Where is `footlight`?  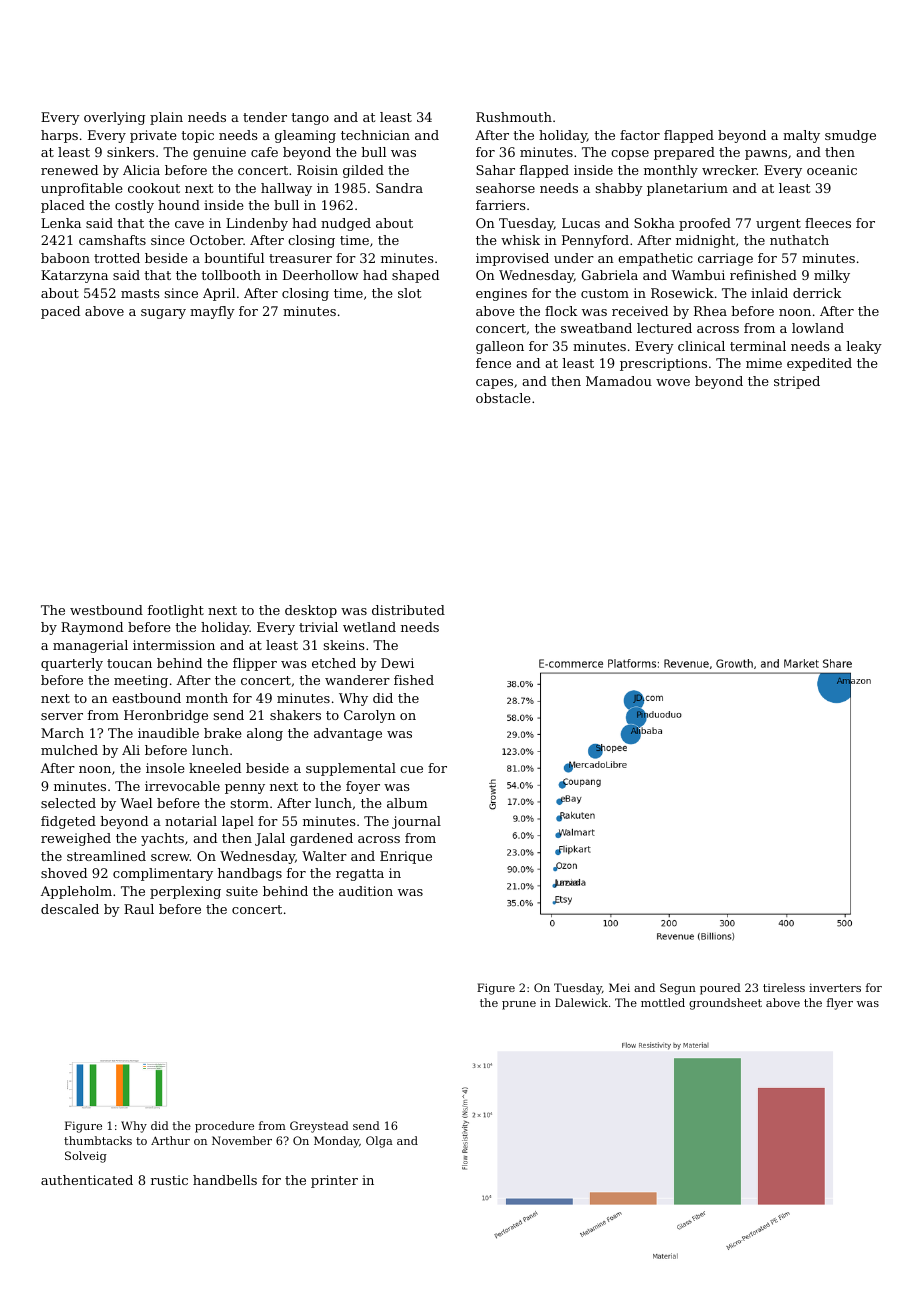 footlight is located at coordinates (176, 611).
